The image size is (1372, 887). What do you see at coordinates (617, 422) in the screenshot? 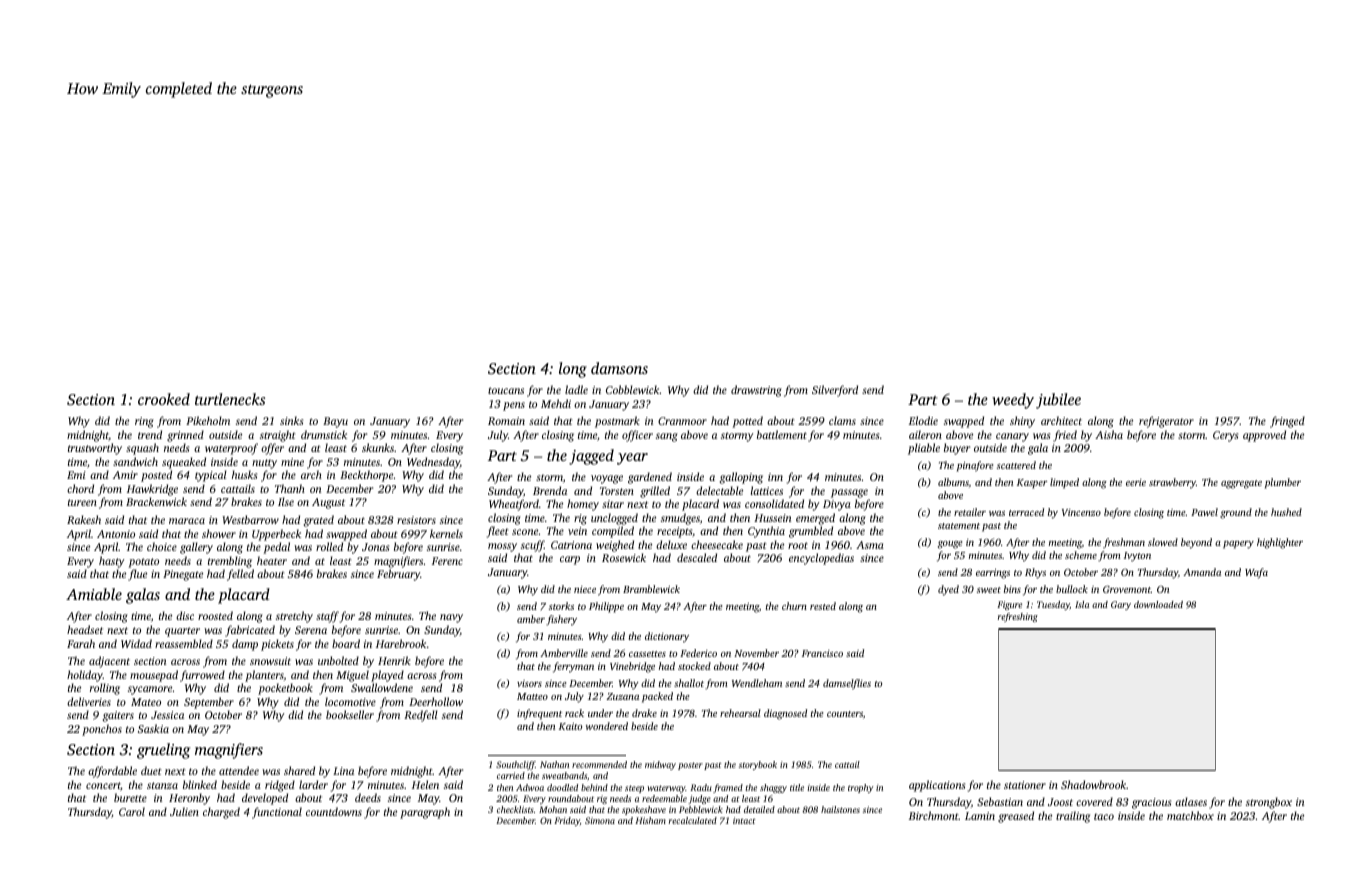
I see `postmark` at bounding box center [617, 422].
